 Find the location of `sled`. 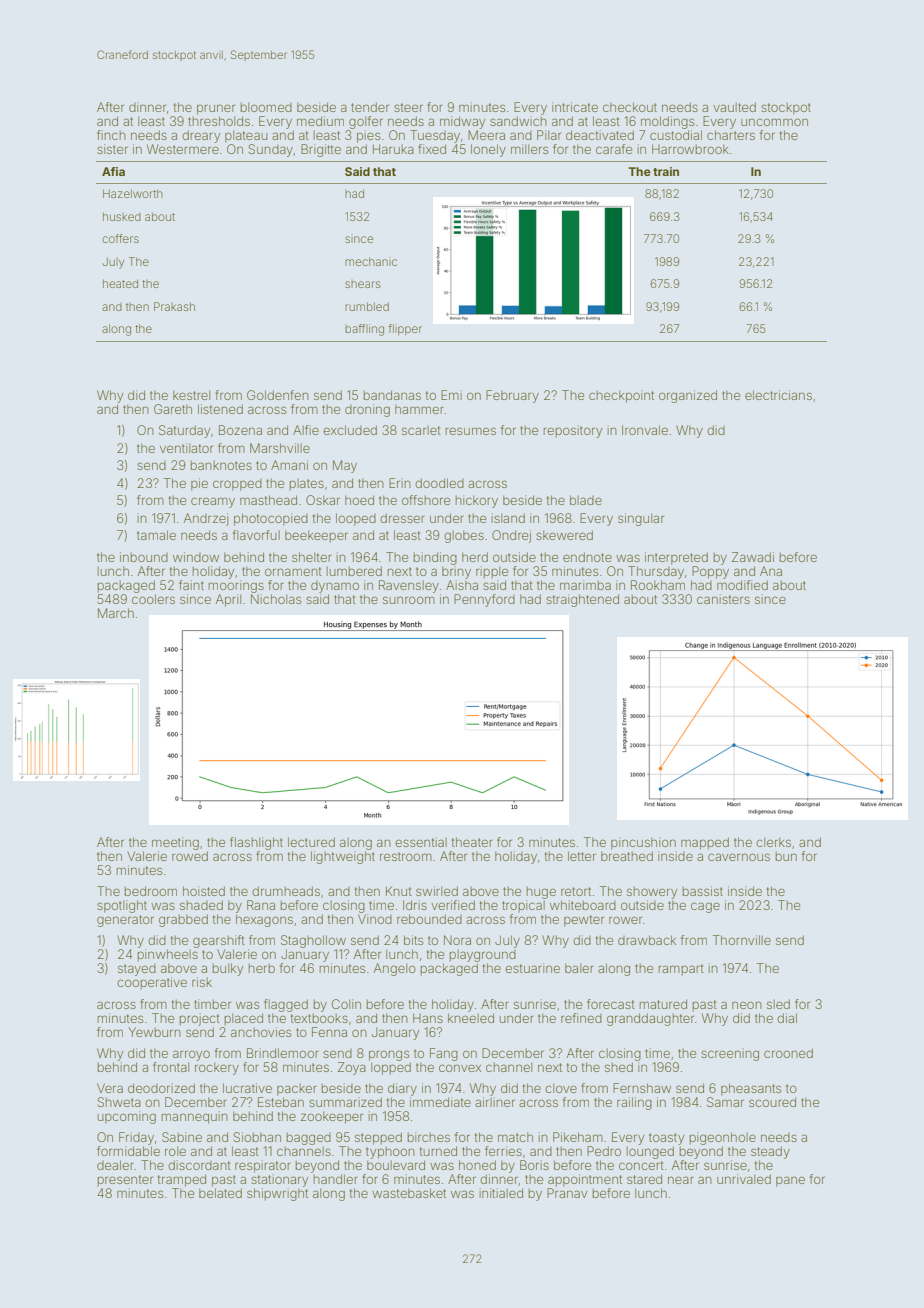

sled is located at coordinates (778, 1004).
